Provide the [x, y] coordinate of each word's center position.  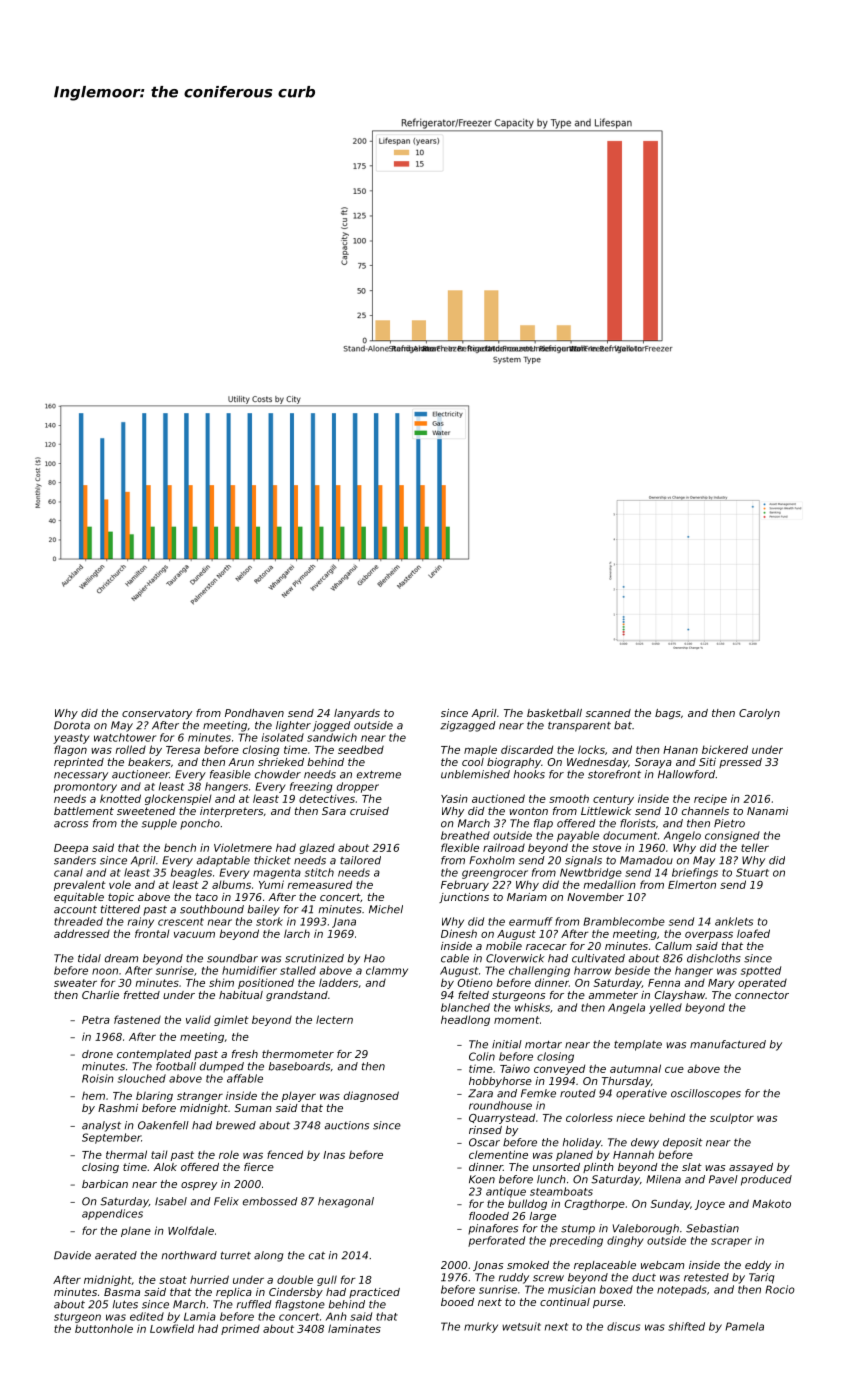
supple [159, 824]
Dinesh [459, 933]
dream [121, 958]
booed [457, 1302]
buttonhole [104, 1328]
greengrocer [495, 874]
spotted [761, 971]
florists [638, 823]
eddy [758, 1266]
